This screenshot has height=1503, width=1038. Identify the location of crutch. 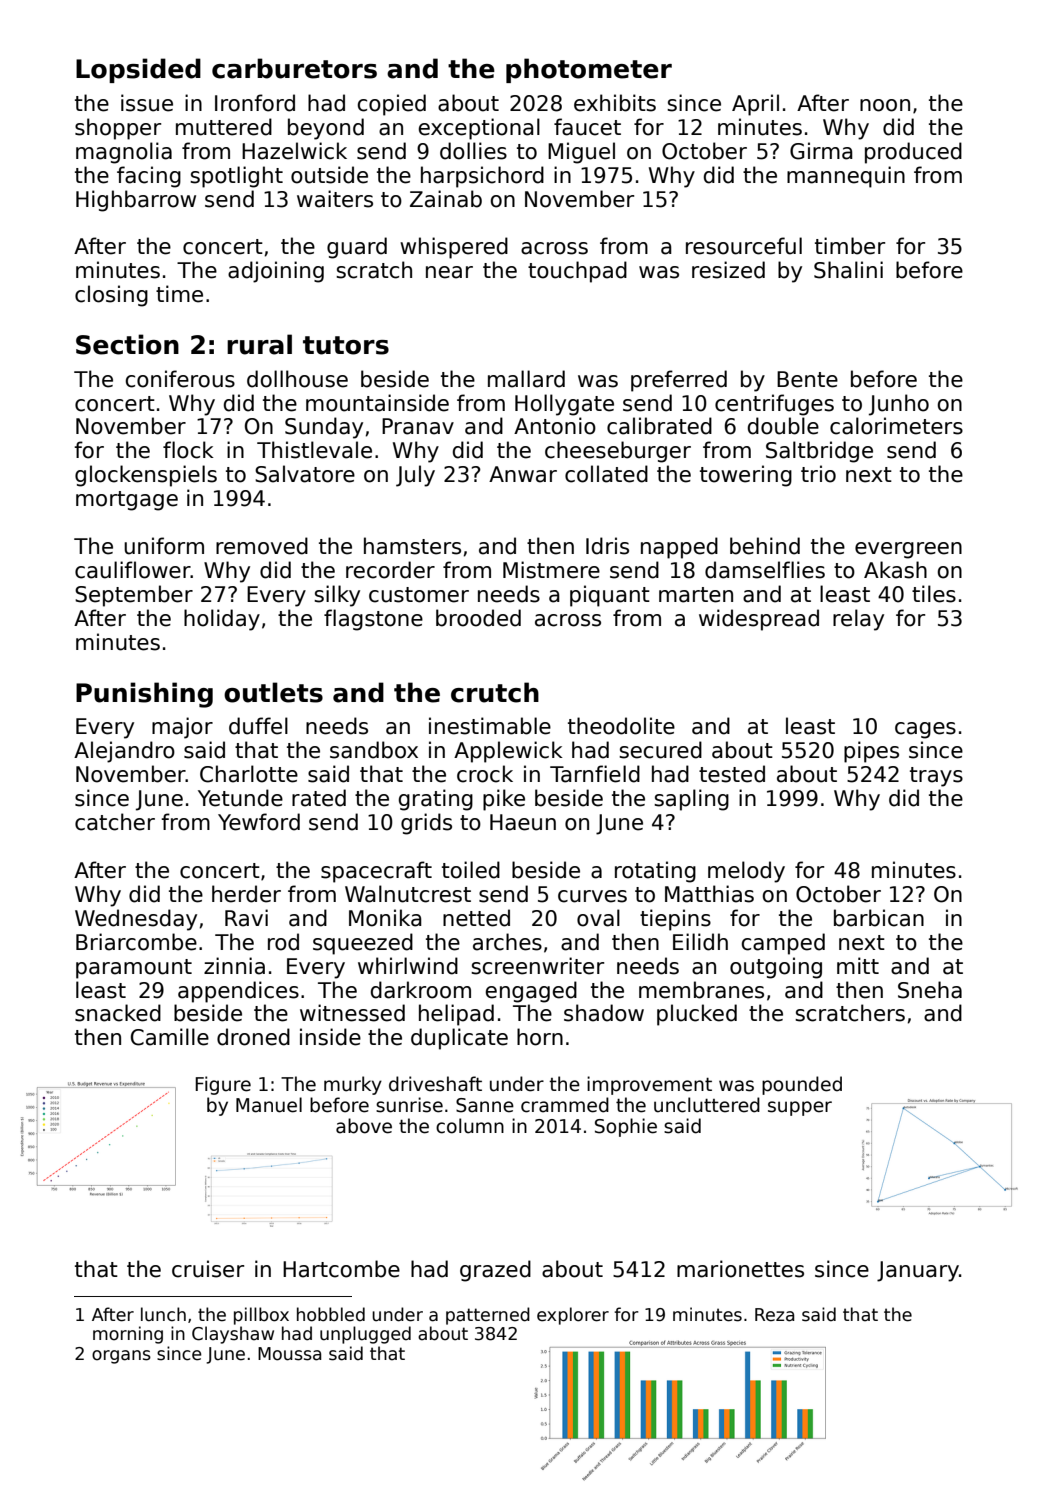
(495, 692).
